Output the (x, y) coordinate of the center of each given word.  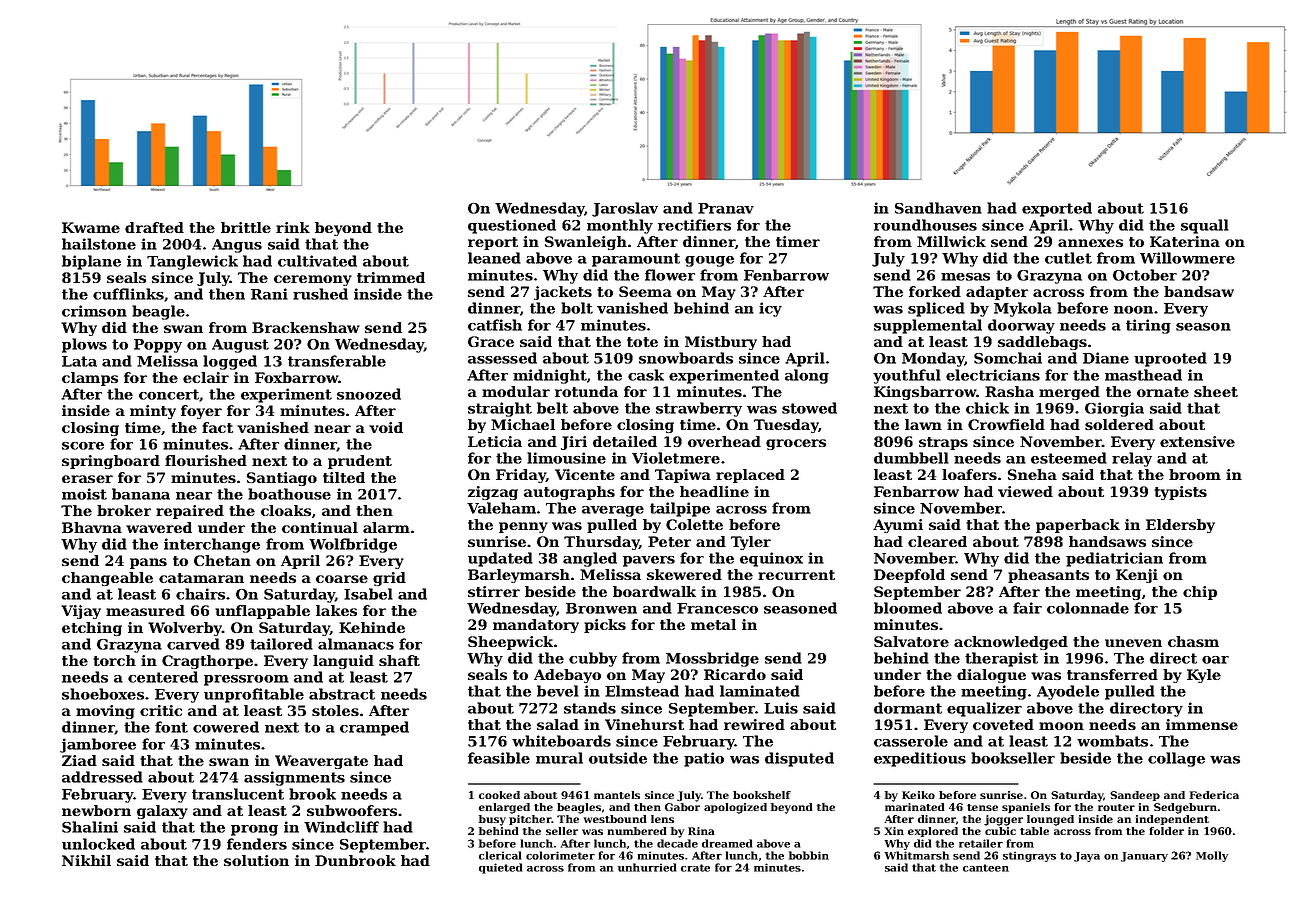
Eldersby (1180, 526)
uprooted (1170, 359)
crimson (94, 311)
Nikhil (86, 860)
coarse (342, 579)
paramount (636, 260)
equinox (771, 559)
